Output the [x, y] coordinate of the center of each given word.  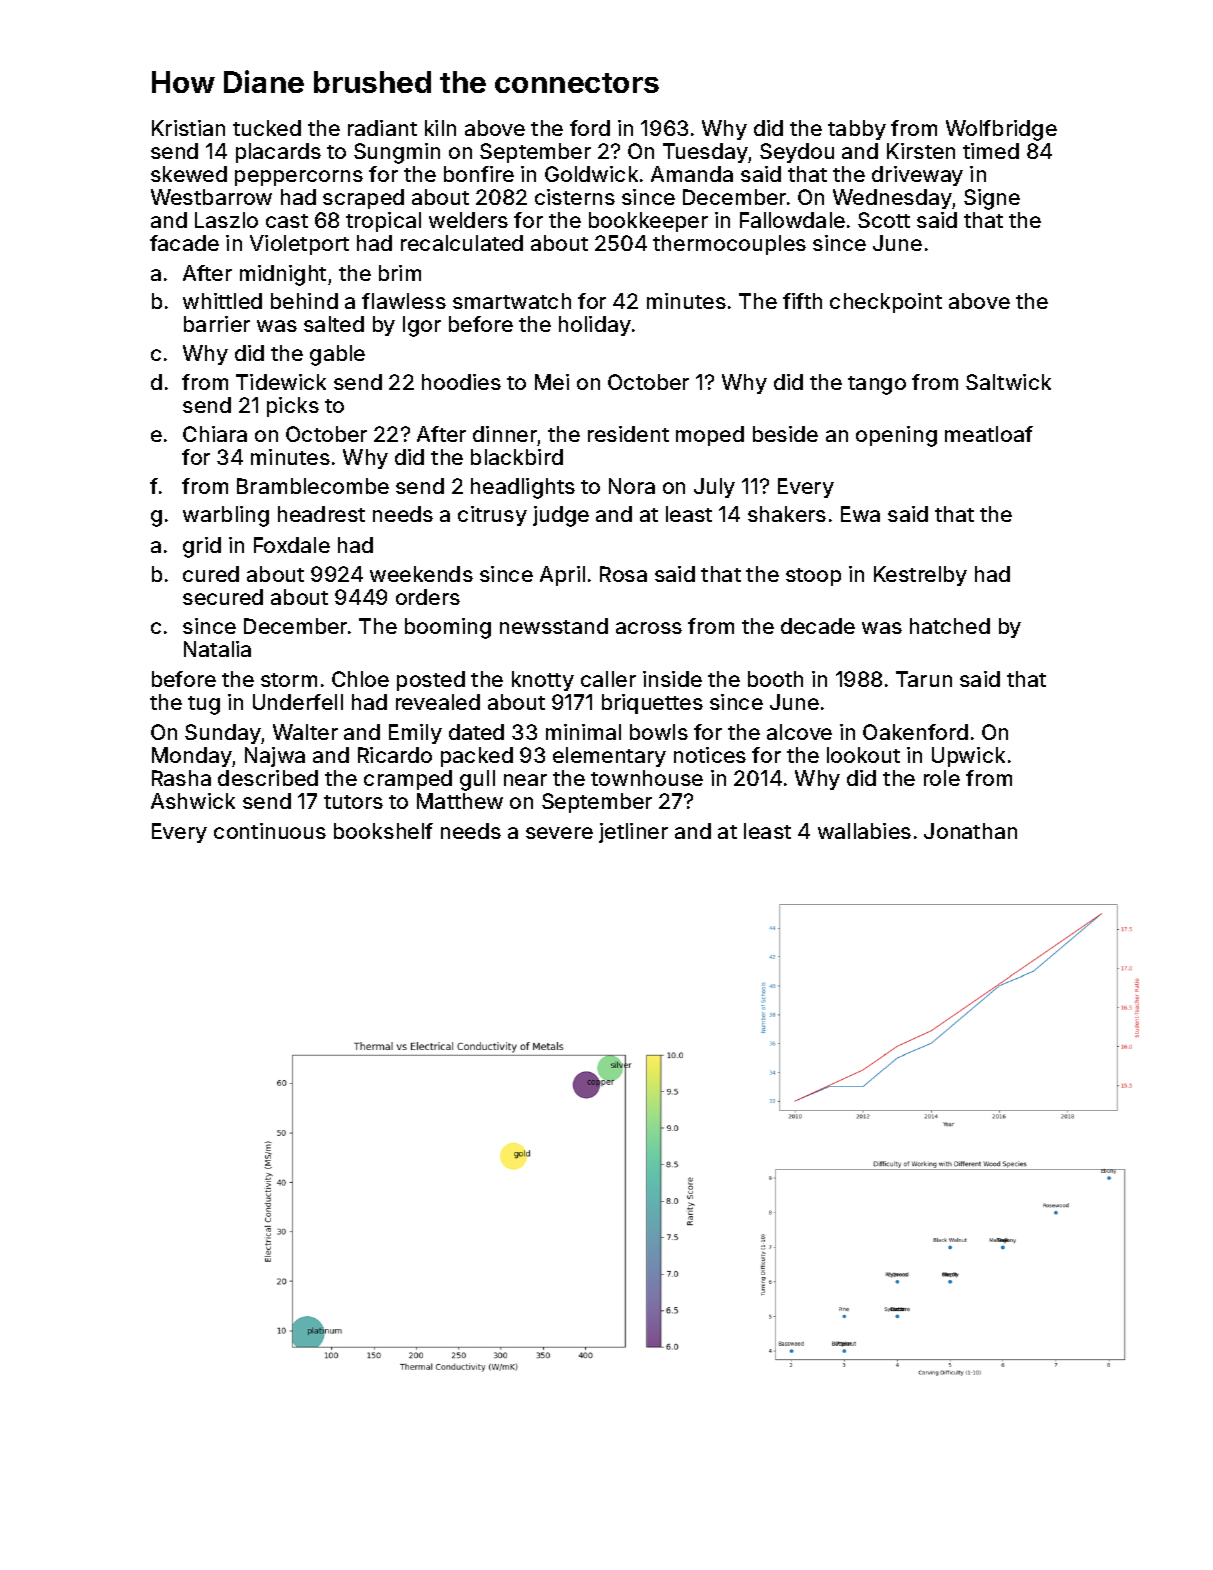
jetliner [633, 833]
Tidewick [281, 382]
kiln [440, 128]
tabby [857, 130]
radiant [382, 128]
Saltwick [1008, 382]
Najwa [275, 757]
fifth [802, 301]
